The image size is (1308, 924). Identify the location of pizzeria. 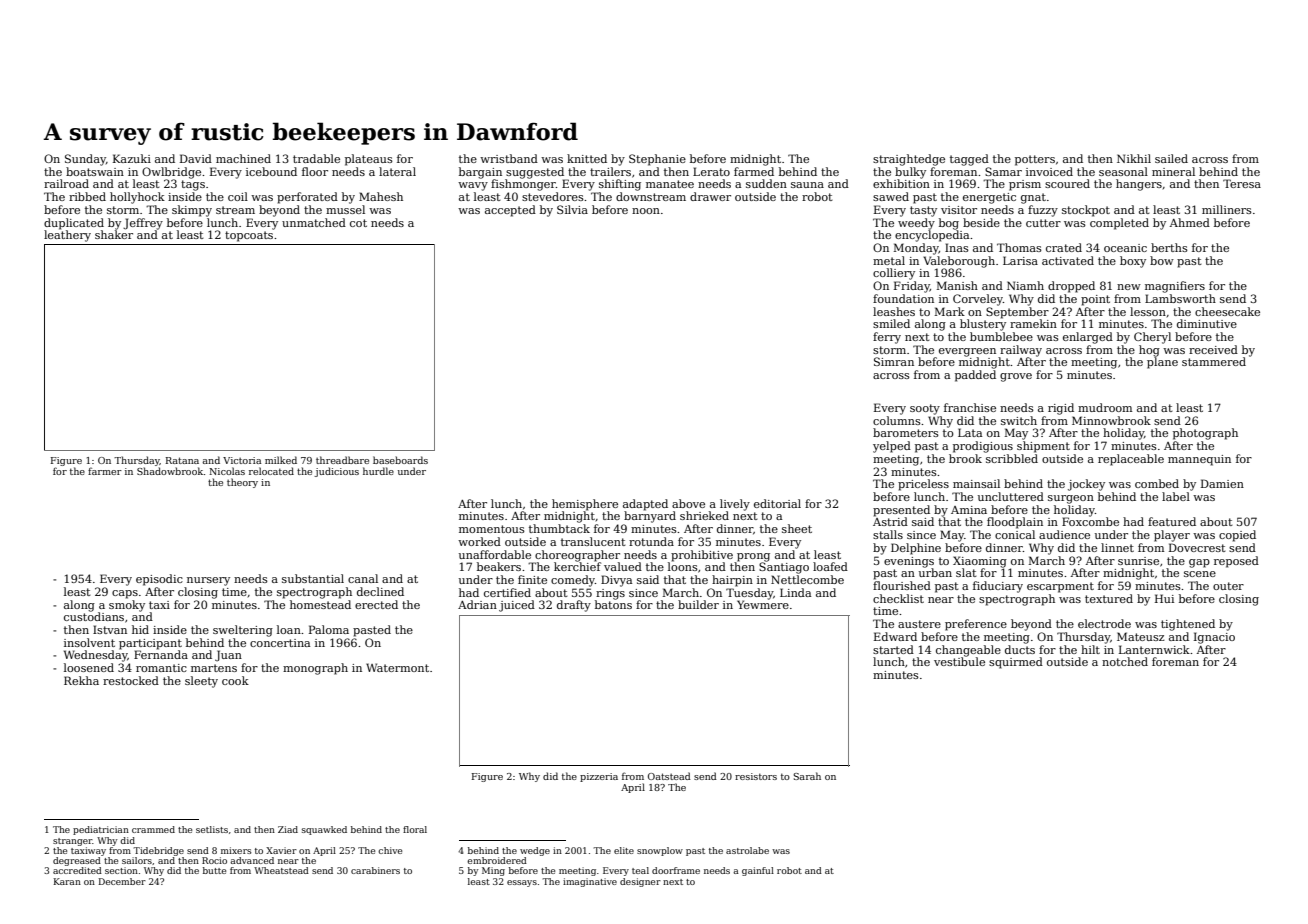
(599, 777).
